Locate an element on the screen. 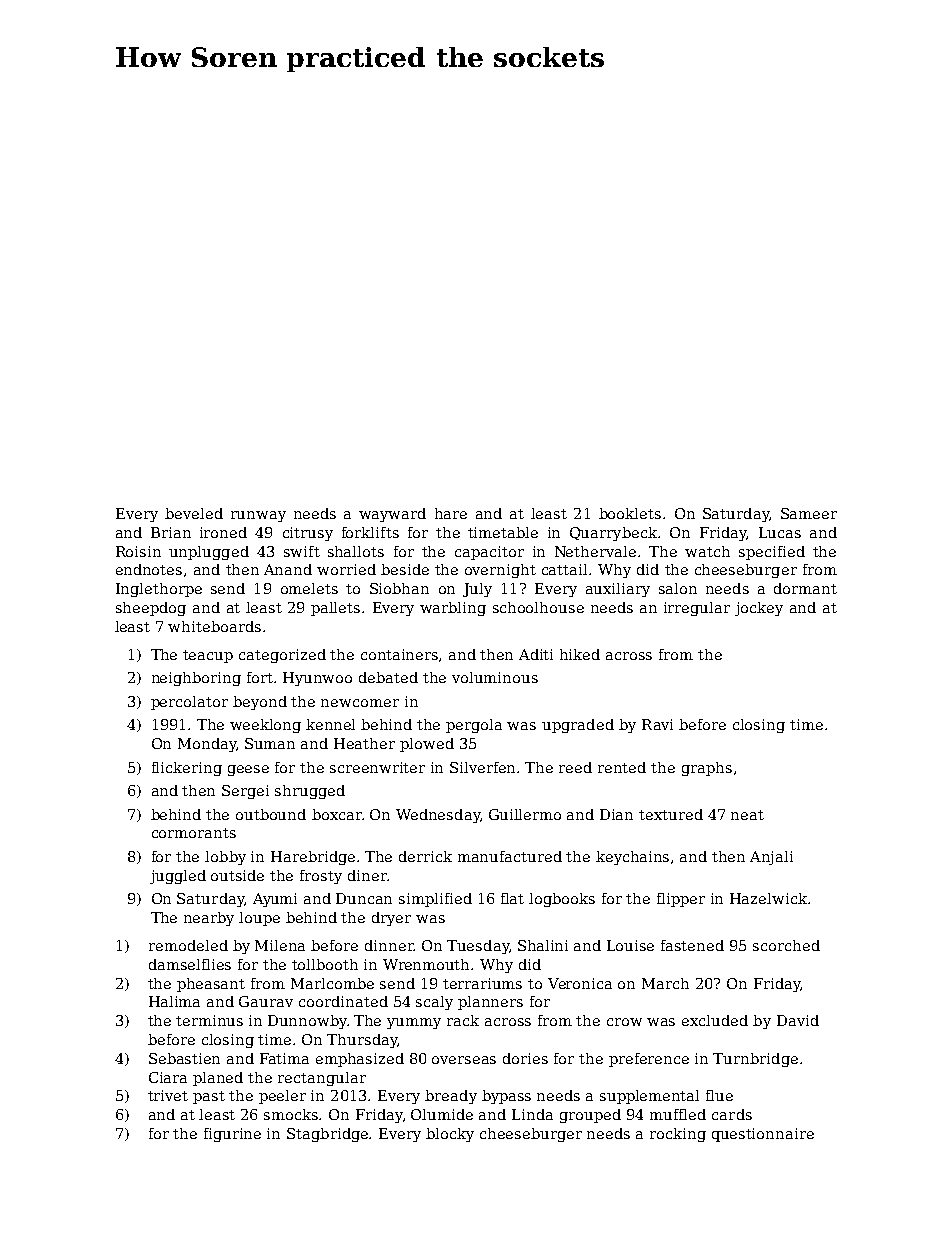  figurine is located at coordinates (232, 1135).
